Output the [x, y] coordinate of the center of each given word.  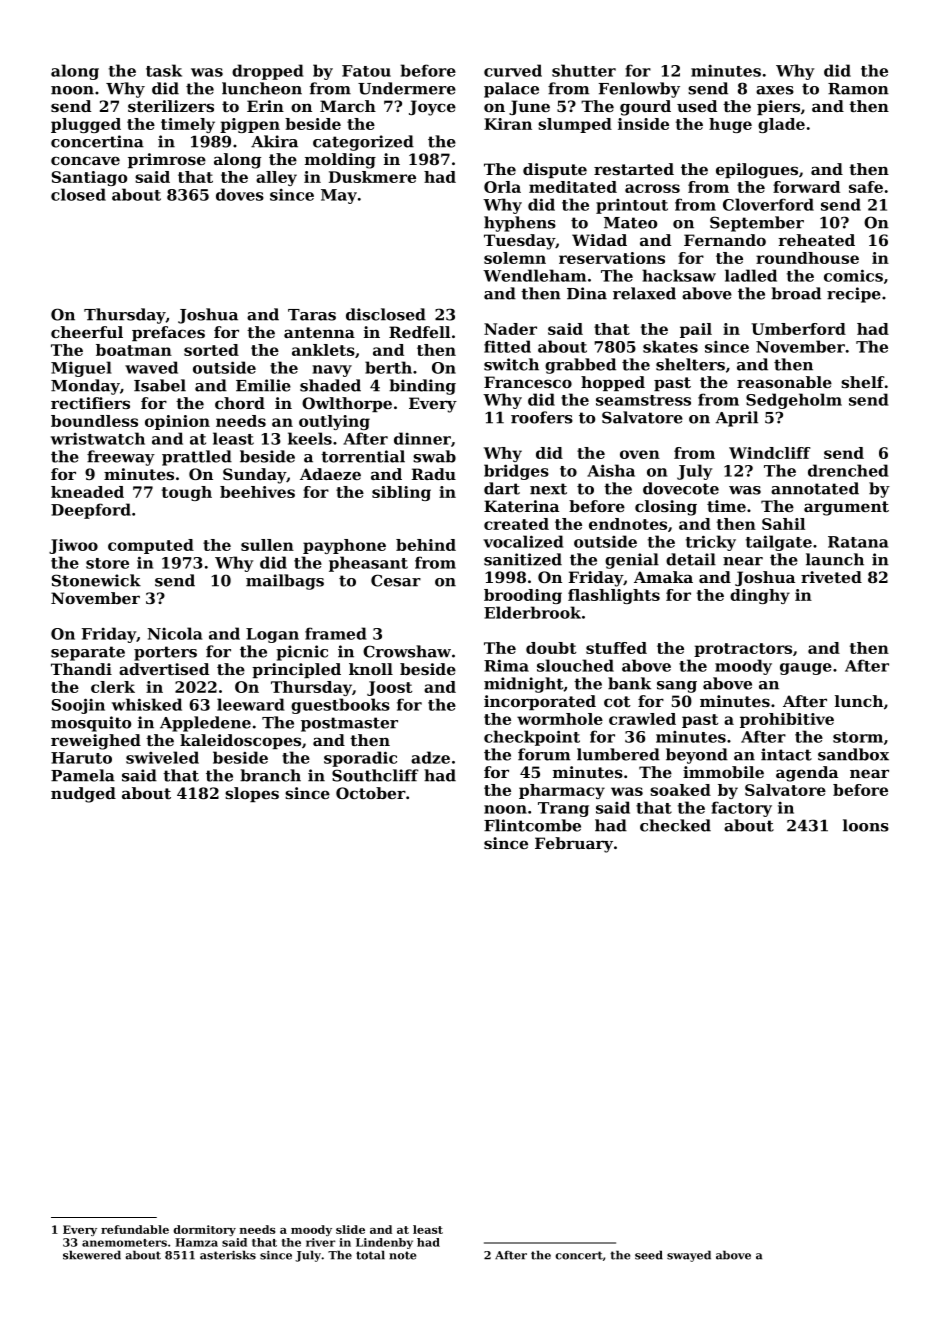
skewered [92, 1255]
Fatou [366, 71]
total [370, 1255]
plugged [86, 125]
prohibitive [787, 720]
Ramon [858, 89]
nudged [83, 795]
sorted [211, 350]
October [371, 793]
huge [730, 125]
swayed [689, 1256]
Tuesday [519, 242]
